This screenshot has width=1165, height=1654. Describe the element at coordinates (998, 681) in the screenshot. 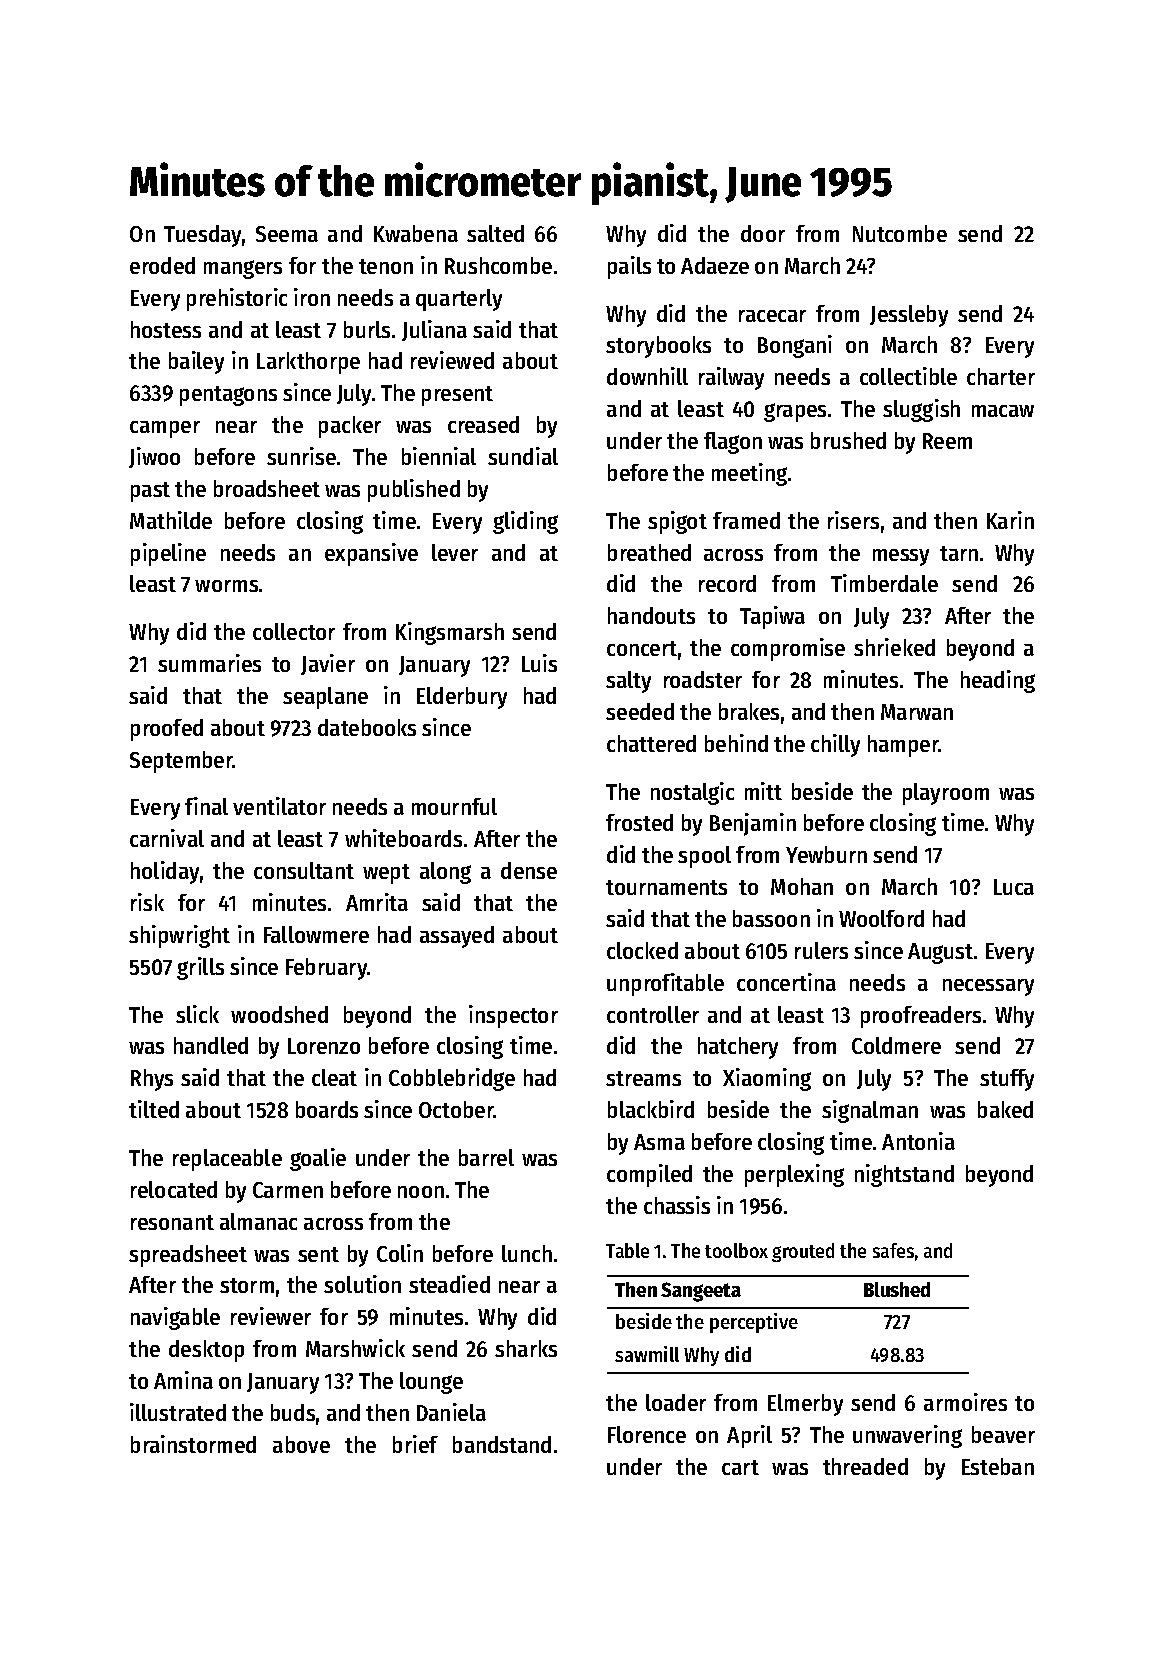

I see `heading` at that location.
